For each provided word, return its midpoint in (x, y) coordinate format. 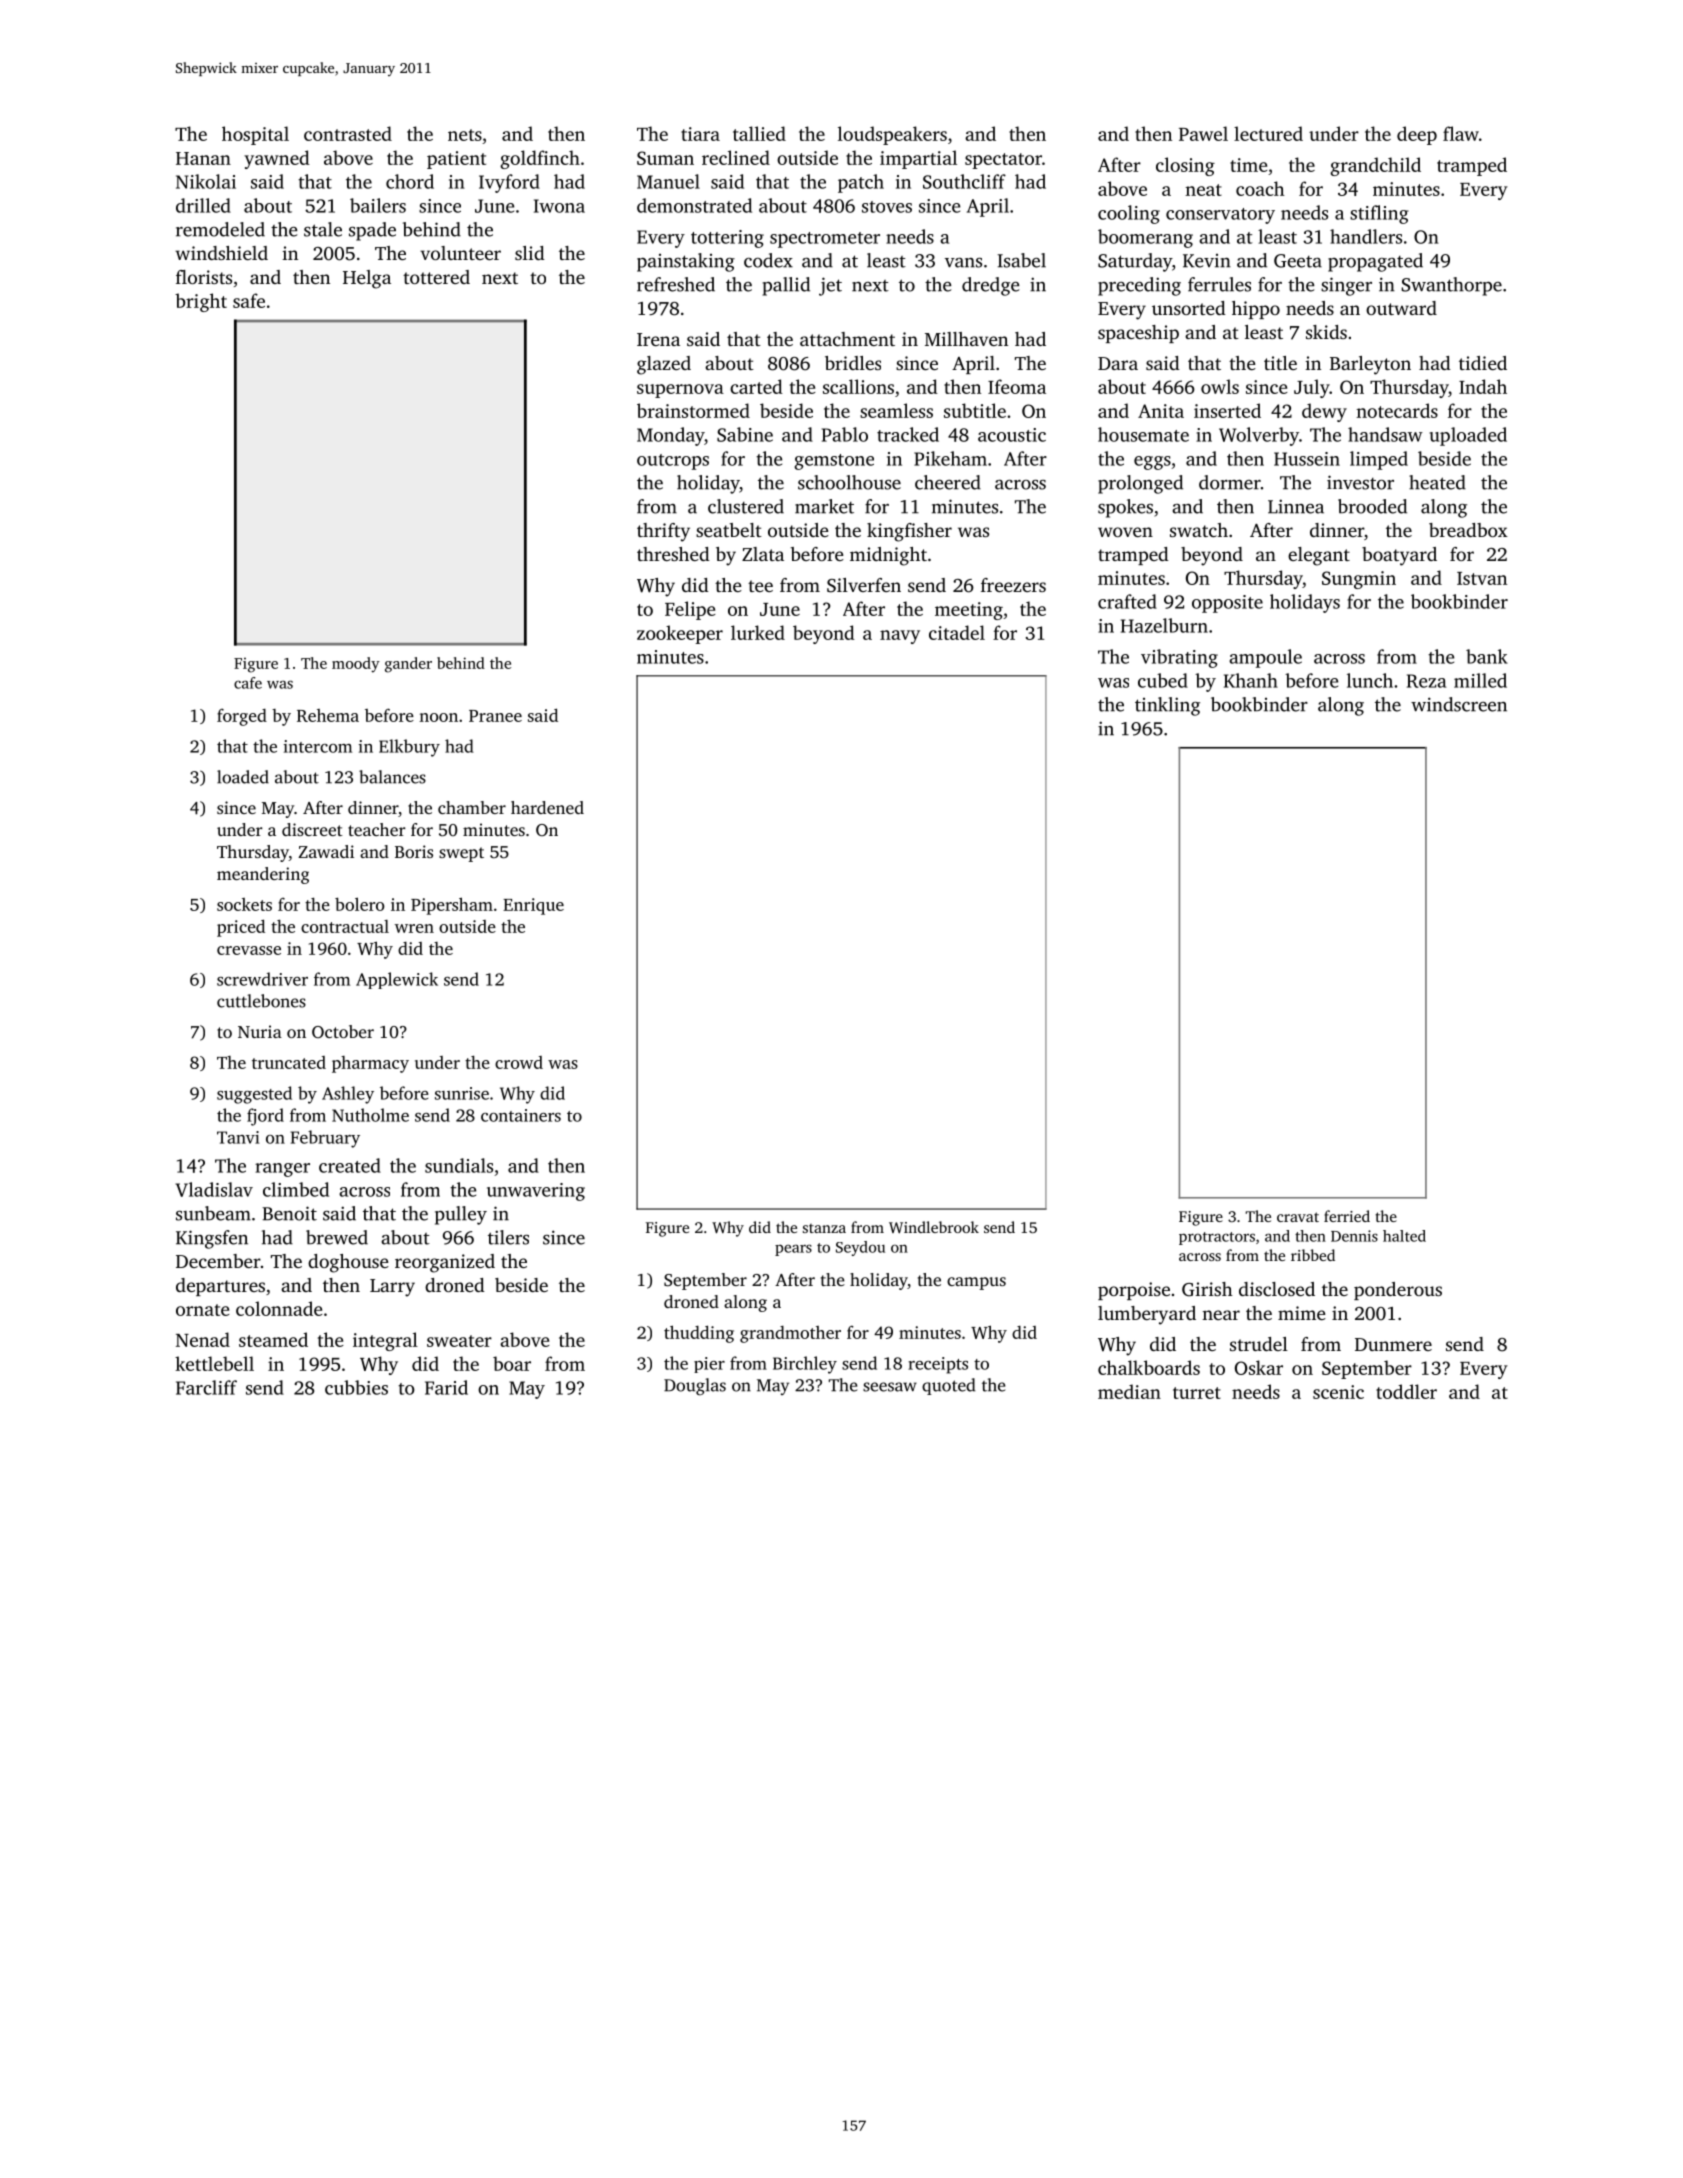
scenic (1338, 1392)
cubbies (356, 1387)
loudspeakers (892, 135)
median (1129, 1391)
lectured (1268, 133)
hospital (255, 135)
